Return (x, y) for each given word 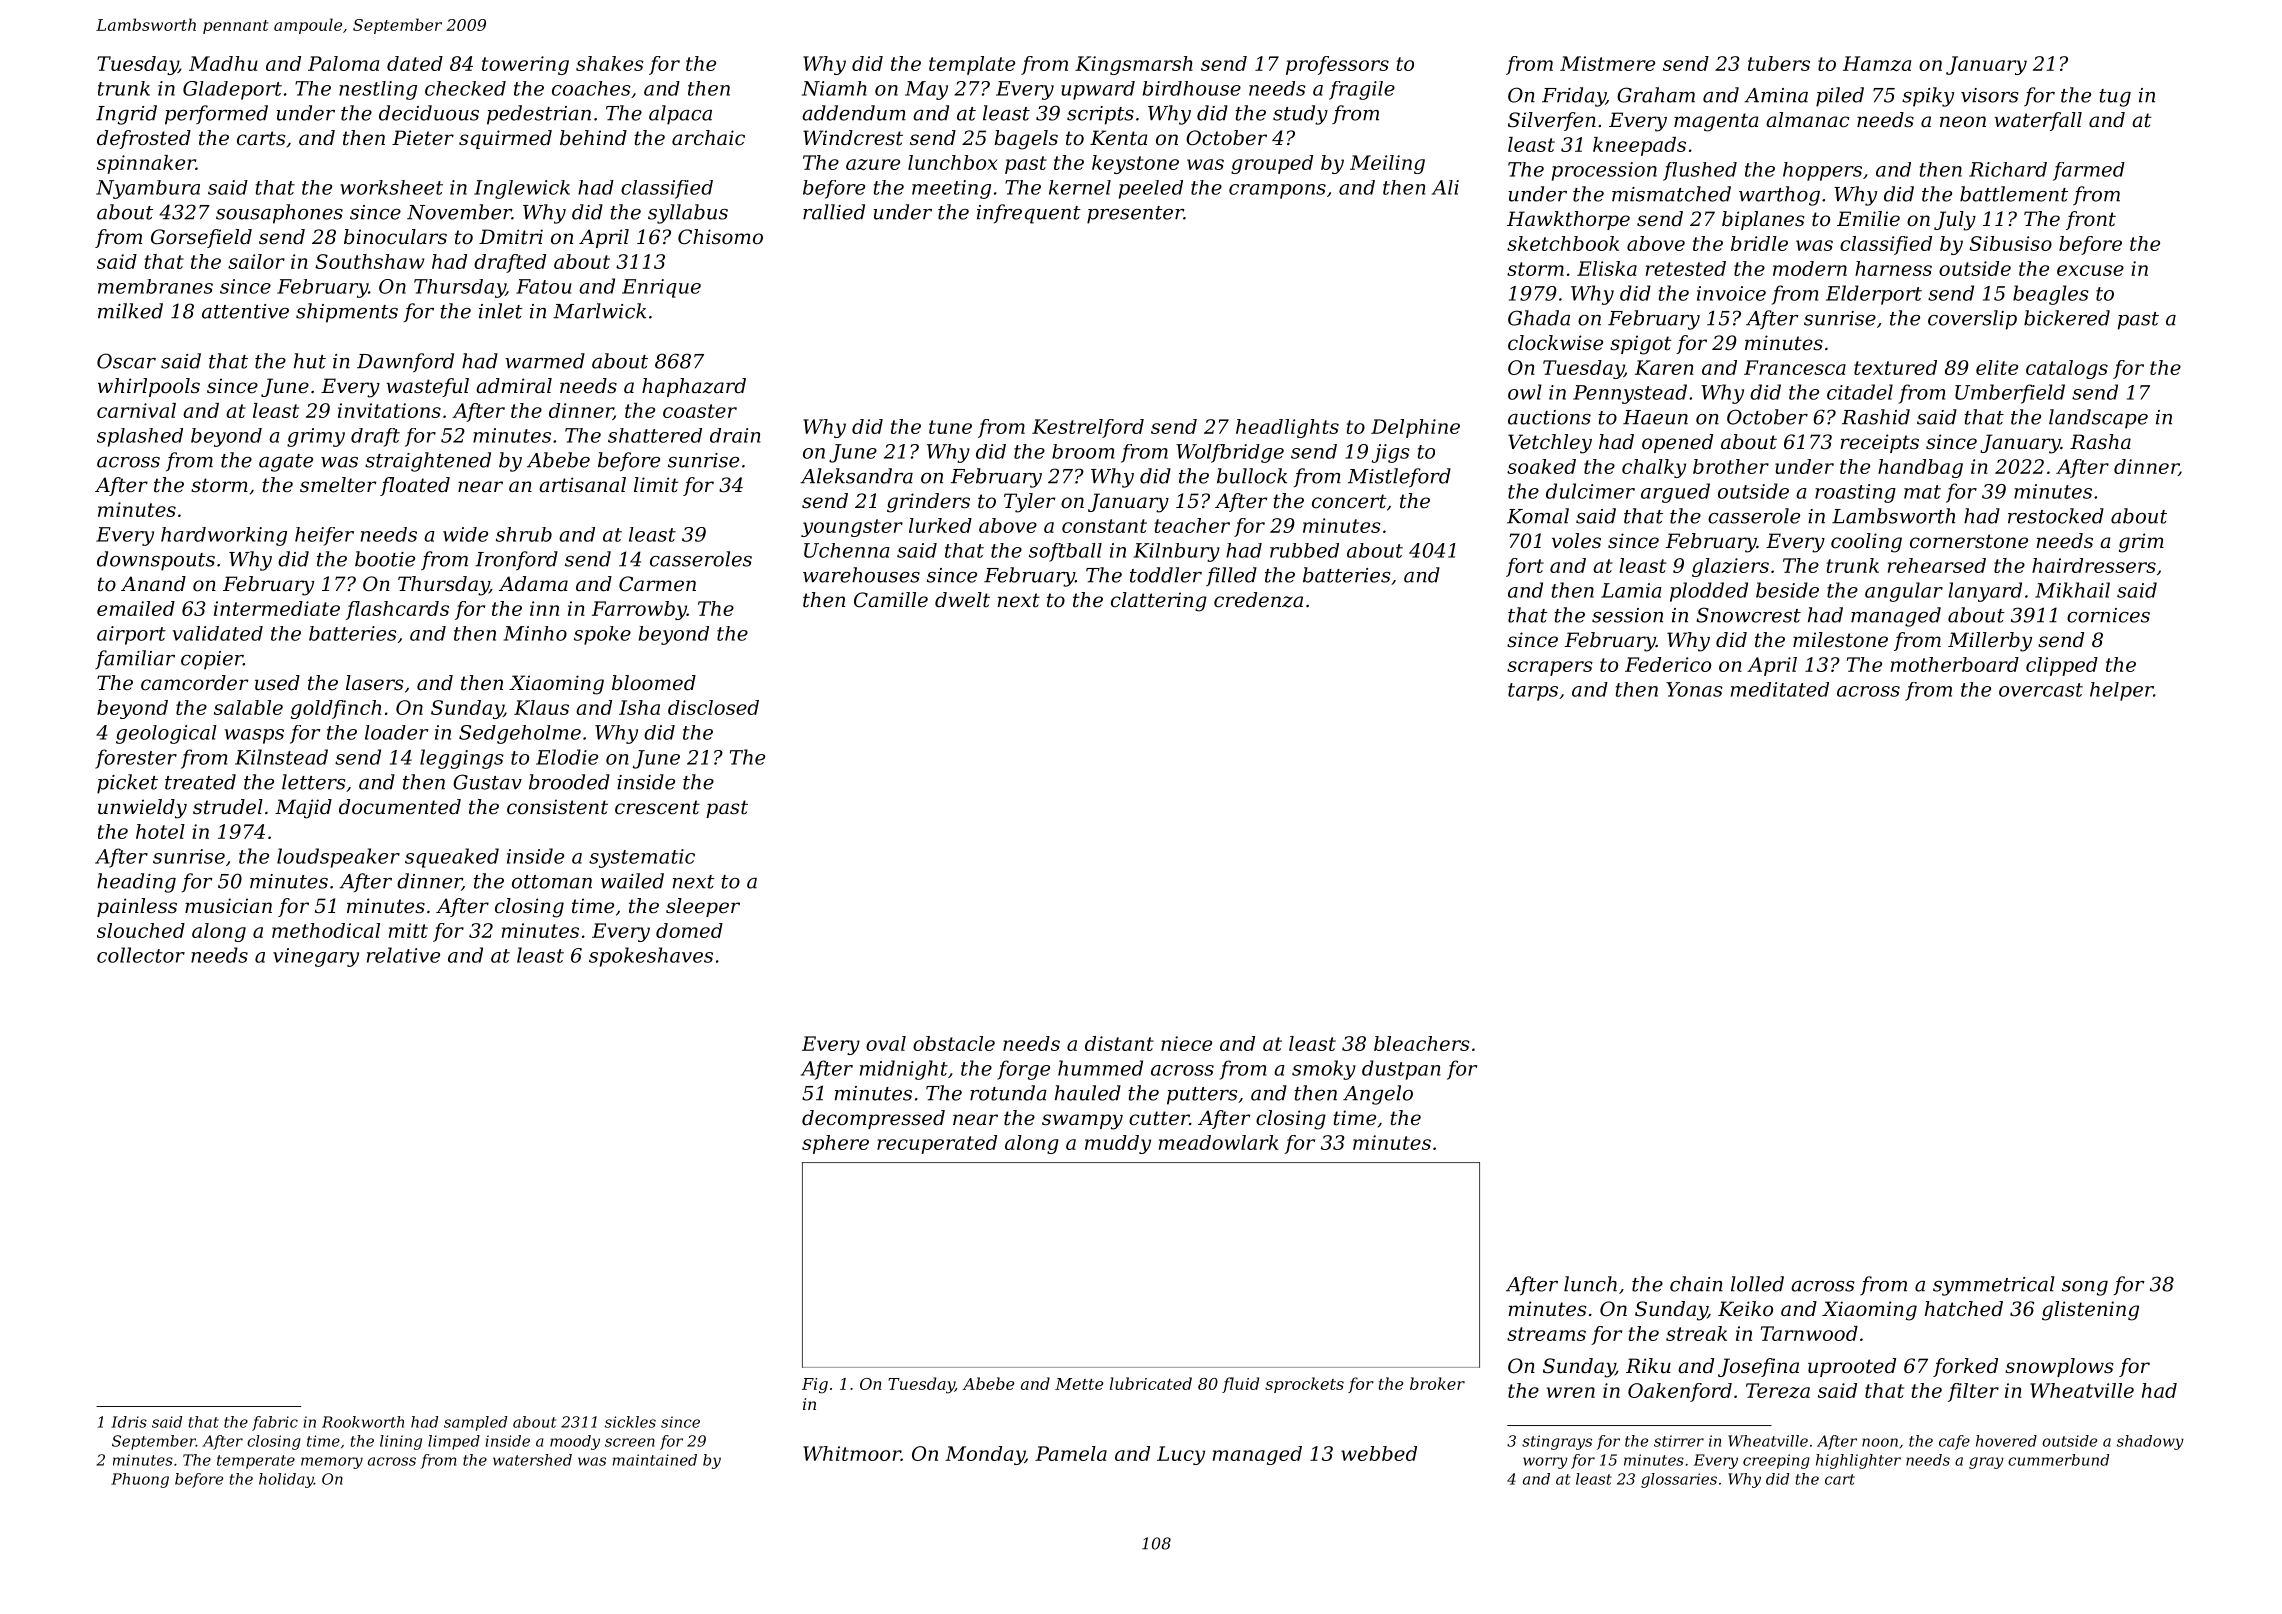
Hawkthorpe (1568, 220)
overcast (2041, 690)
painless (137, 907)
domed (689, 930)
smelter (338, 485)
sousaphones (279, 214)
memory (332, 1463)
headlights (1287, 428)
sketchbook (1563, 243)
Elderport (1874, 295)
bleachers (1422, 1043)
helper (2122, 691)
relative (403, 955)
